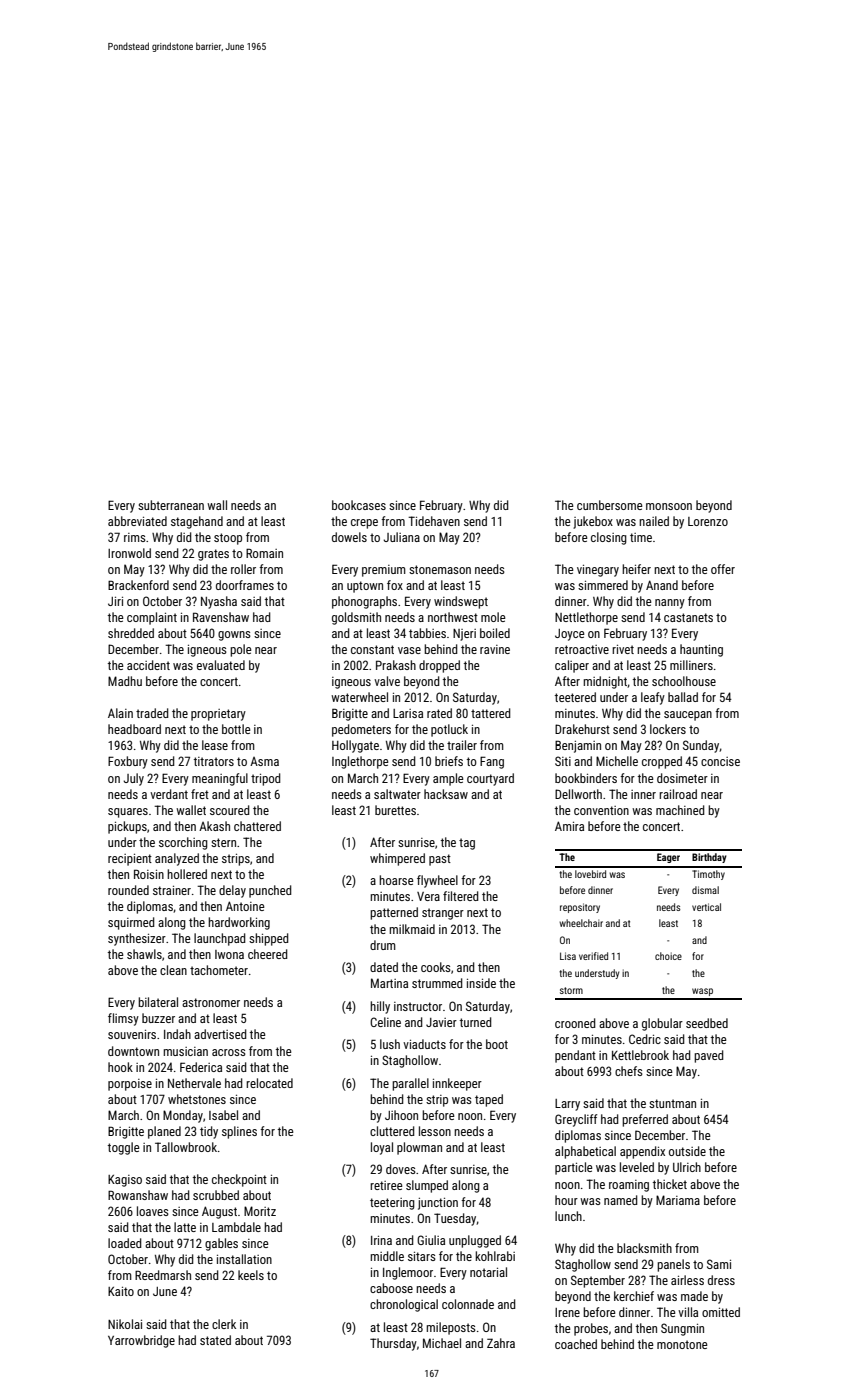 Image resolution: width=849 pixels, height=1400 pixels. Describe the element at coordinates (128, 890) in the page. I see `rounded` at that location.
